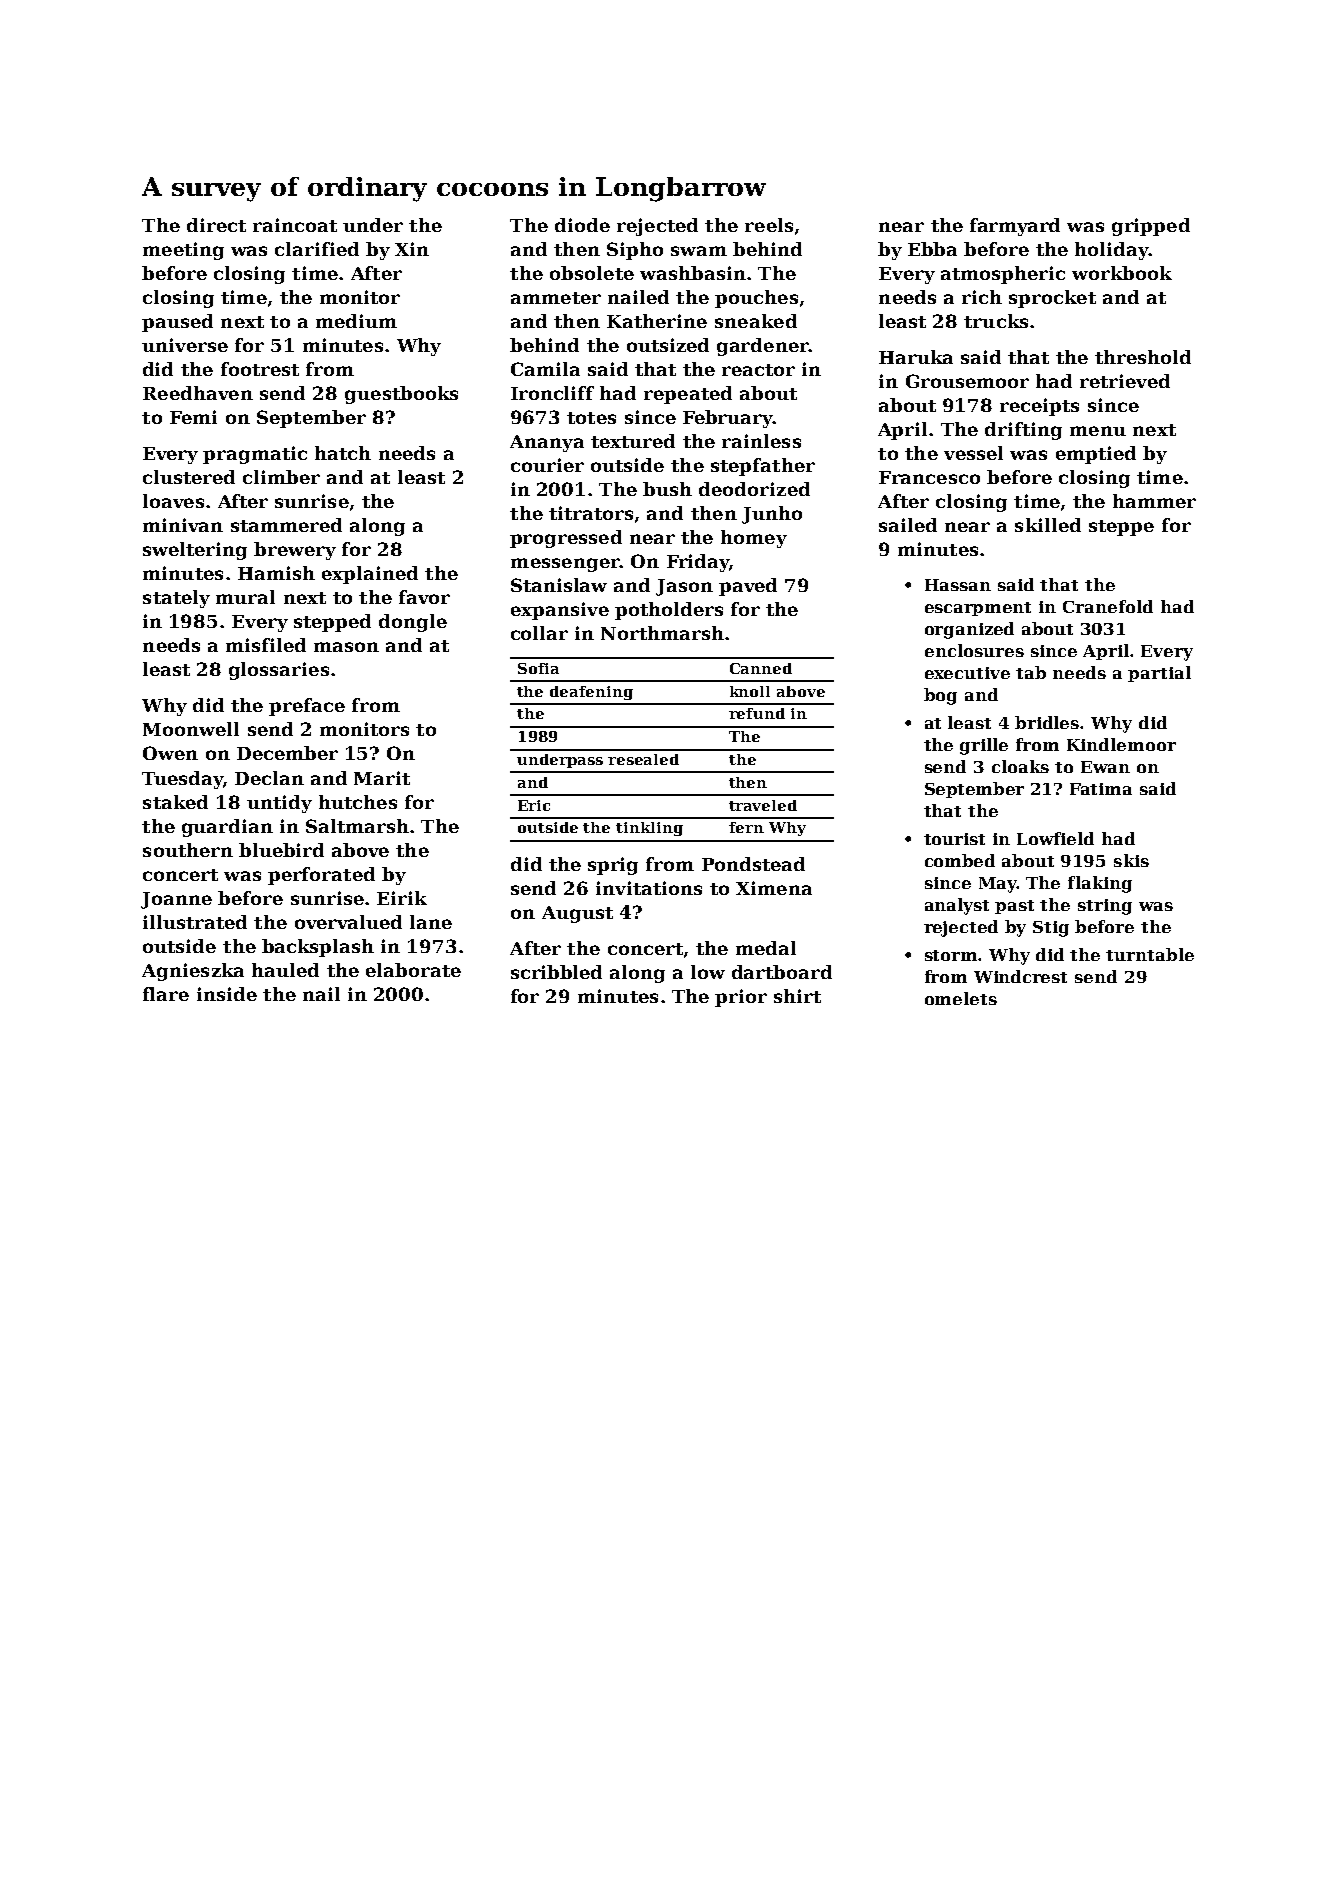 The height and width of the screenshot is (1901, 1344). What do you see at coordinates (370, 575) in the screenshot?
I see `explained` at bounding box center [370, 575].
